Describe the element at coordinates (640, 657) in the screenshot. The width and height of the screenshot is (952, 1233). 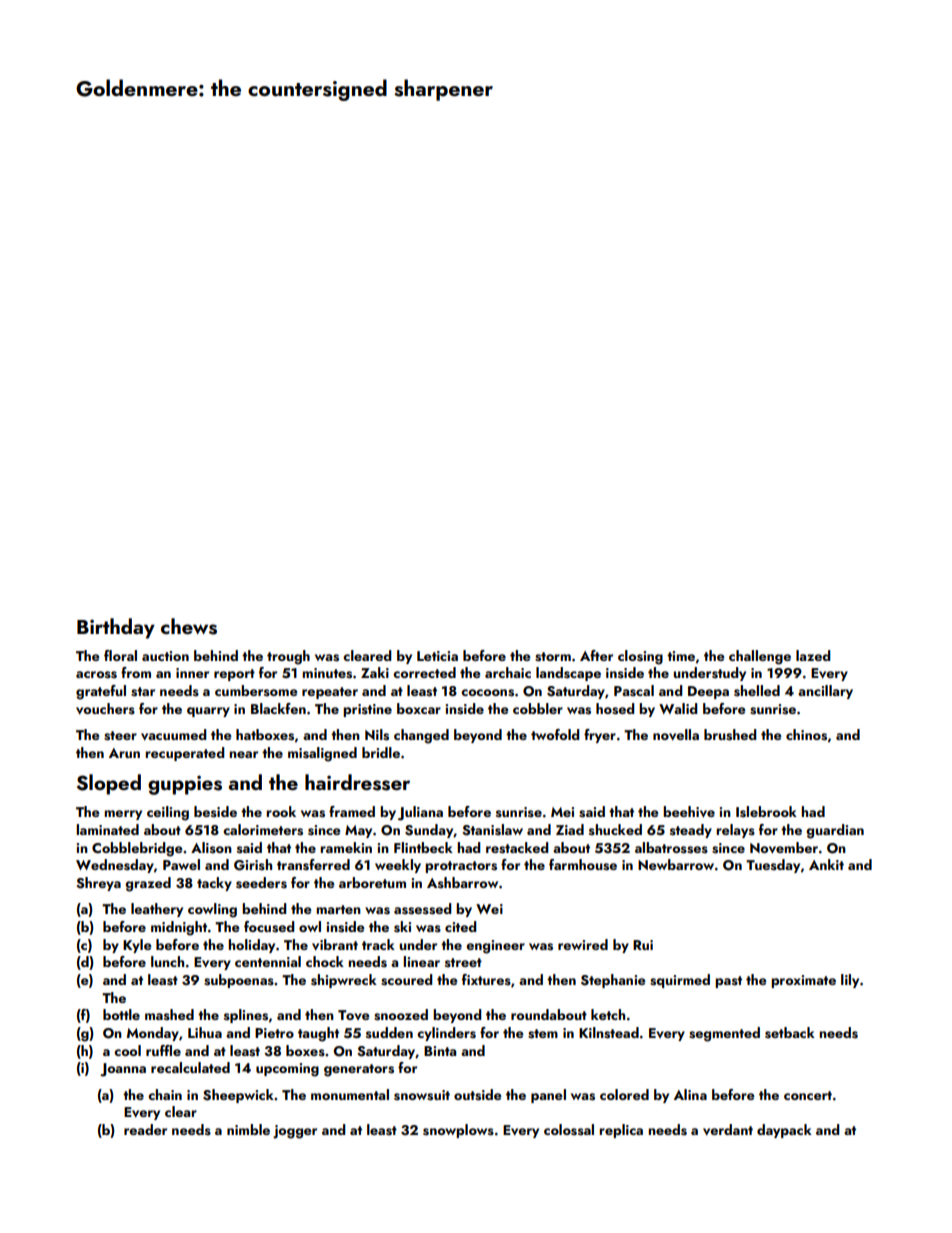
I see `closing` at that location.
